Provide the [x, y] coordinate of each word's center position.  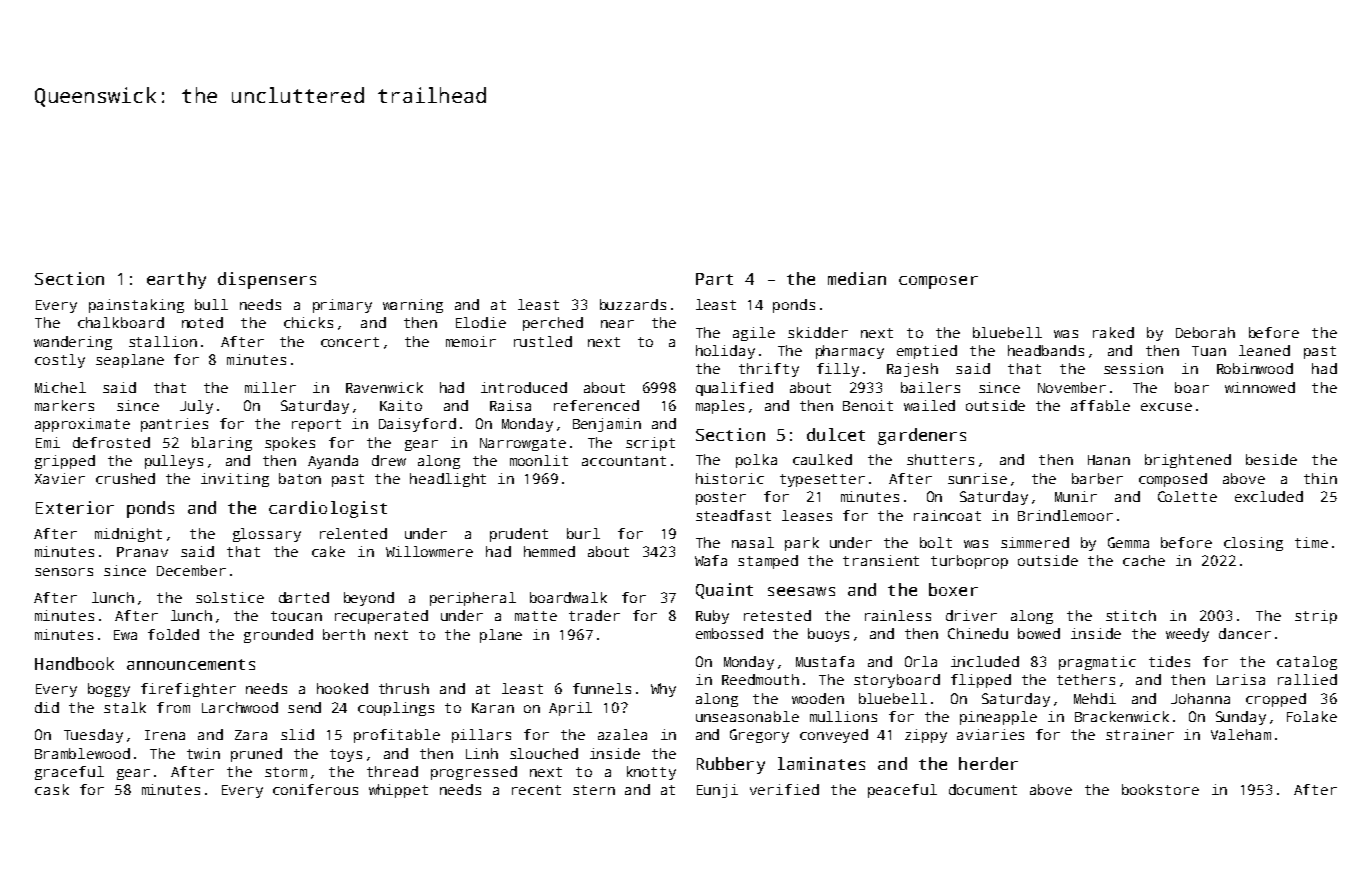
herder [988, 763]
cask [52, 789]
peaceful [902, 791]
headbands [1046, 350]
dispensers [267, 280]
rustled [543, 341]
